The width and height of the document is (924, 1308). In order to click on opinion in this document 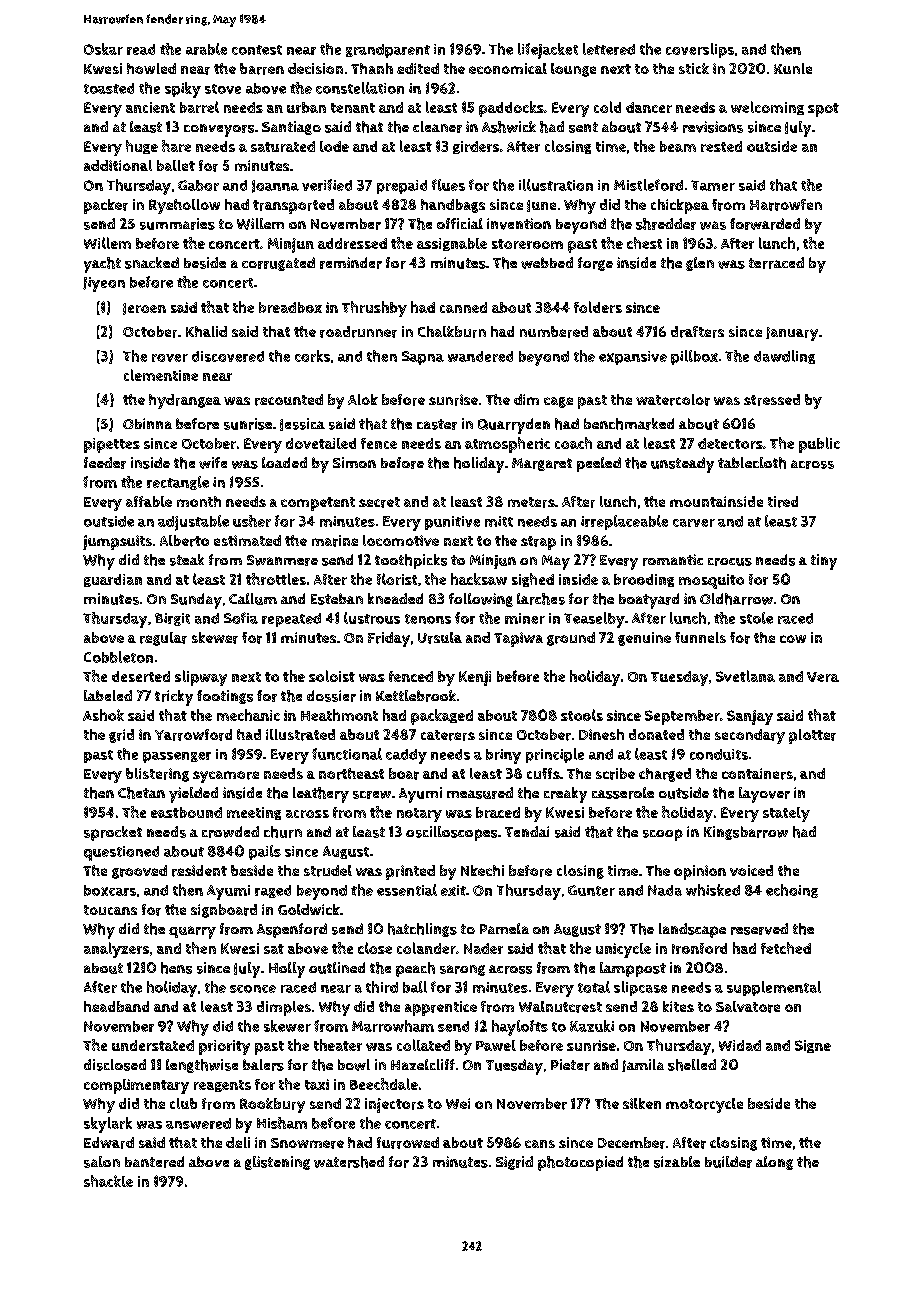, I will do `click(700, 872)`.
